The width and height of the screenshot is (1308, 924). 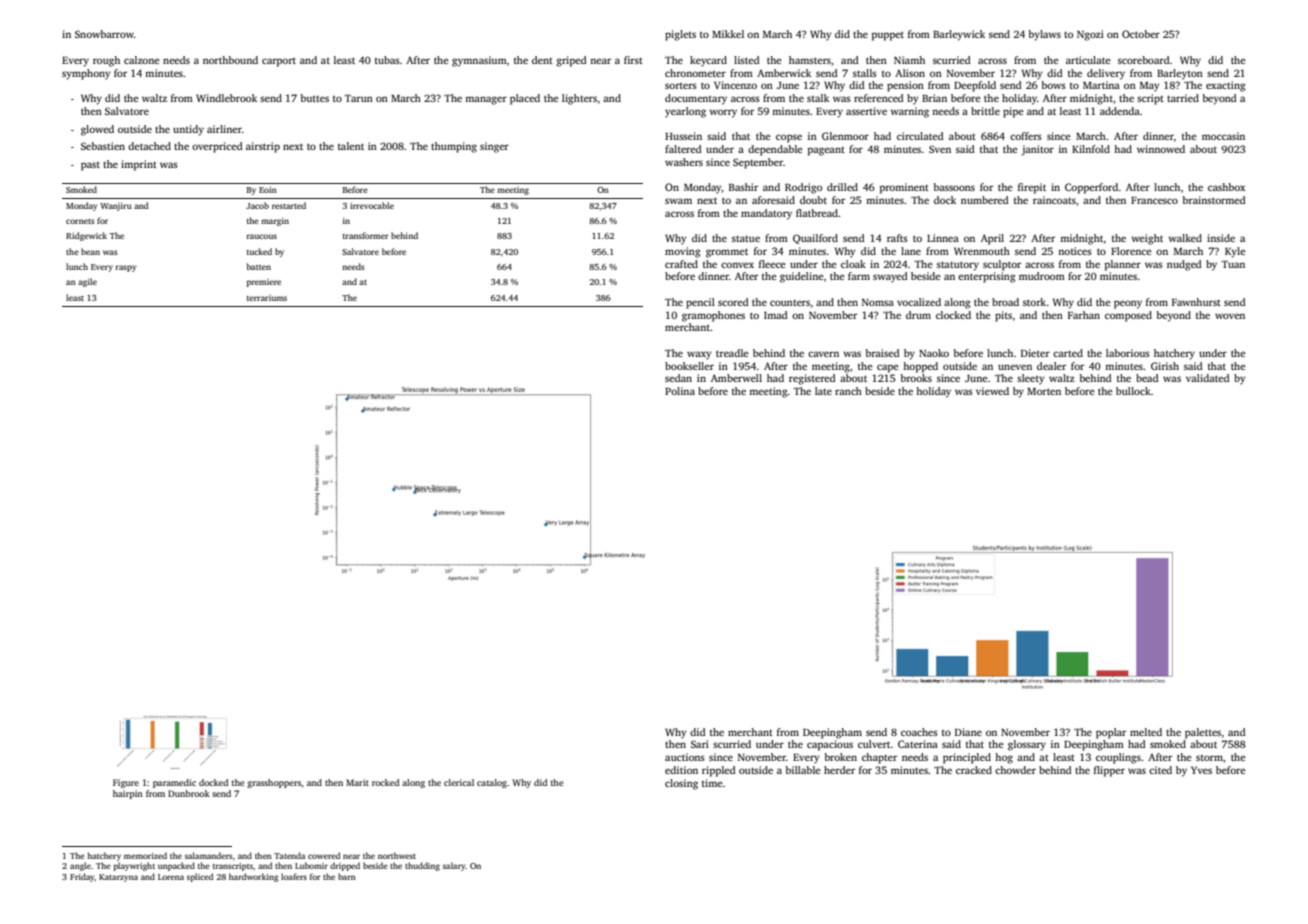 What do you see at coordinates (86, 236) in the screenshot?
I see `Ridgewick` at bounding box center [86, 236].
